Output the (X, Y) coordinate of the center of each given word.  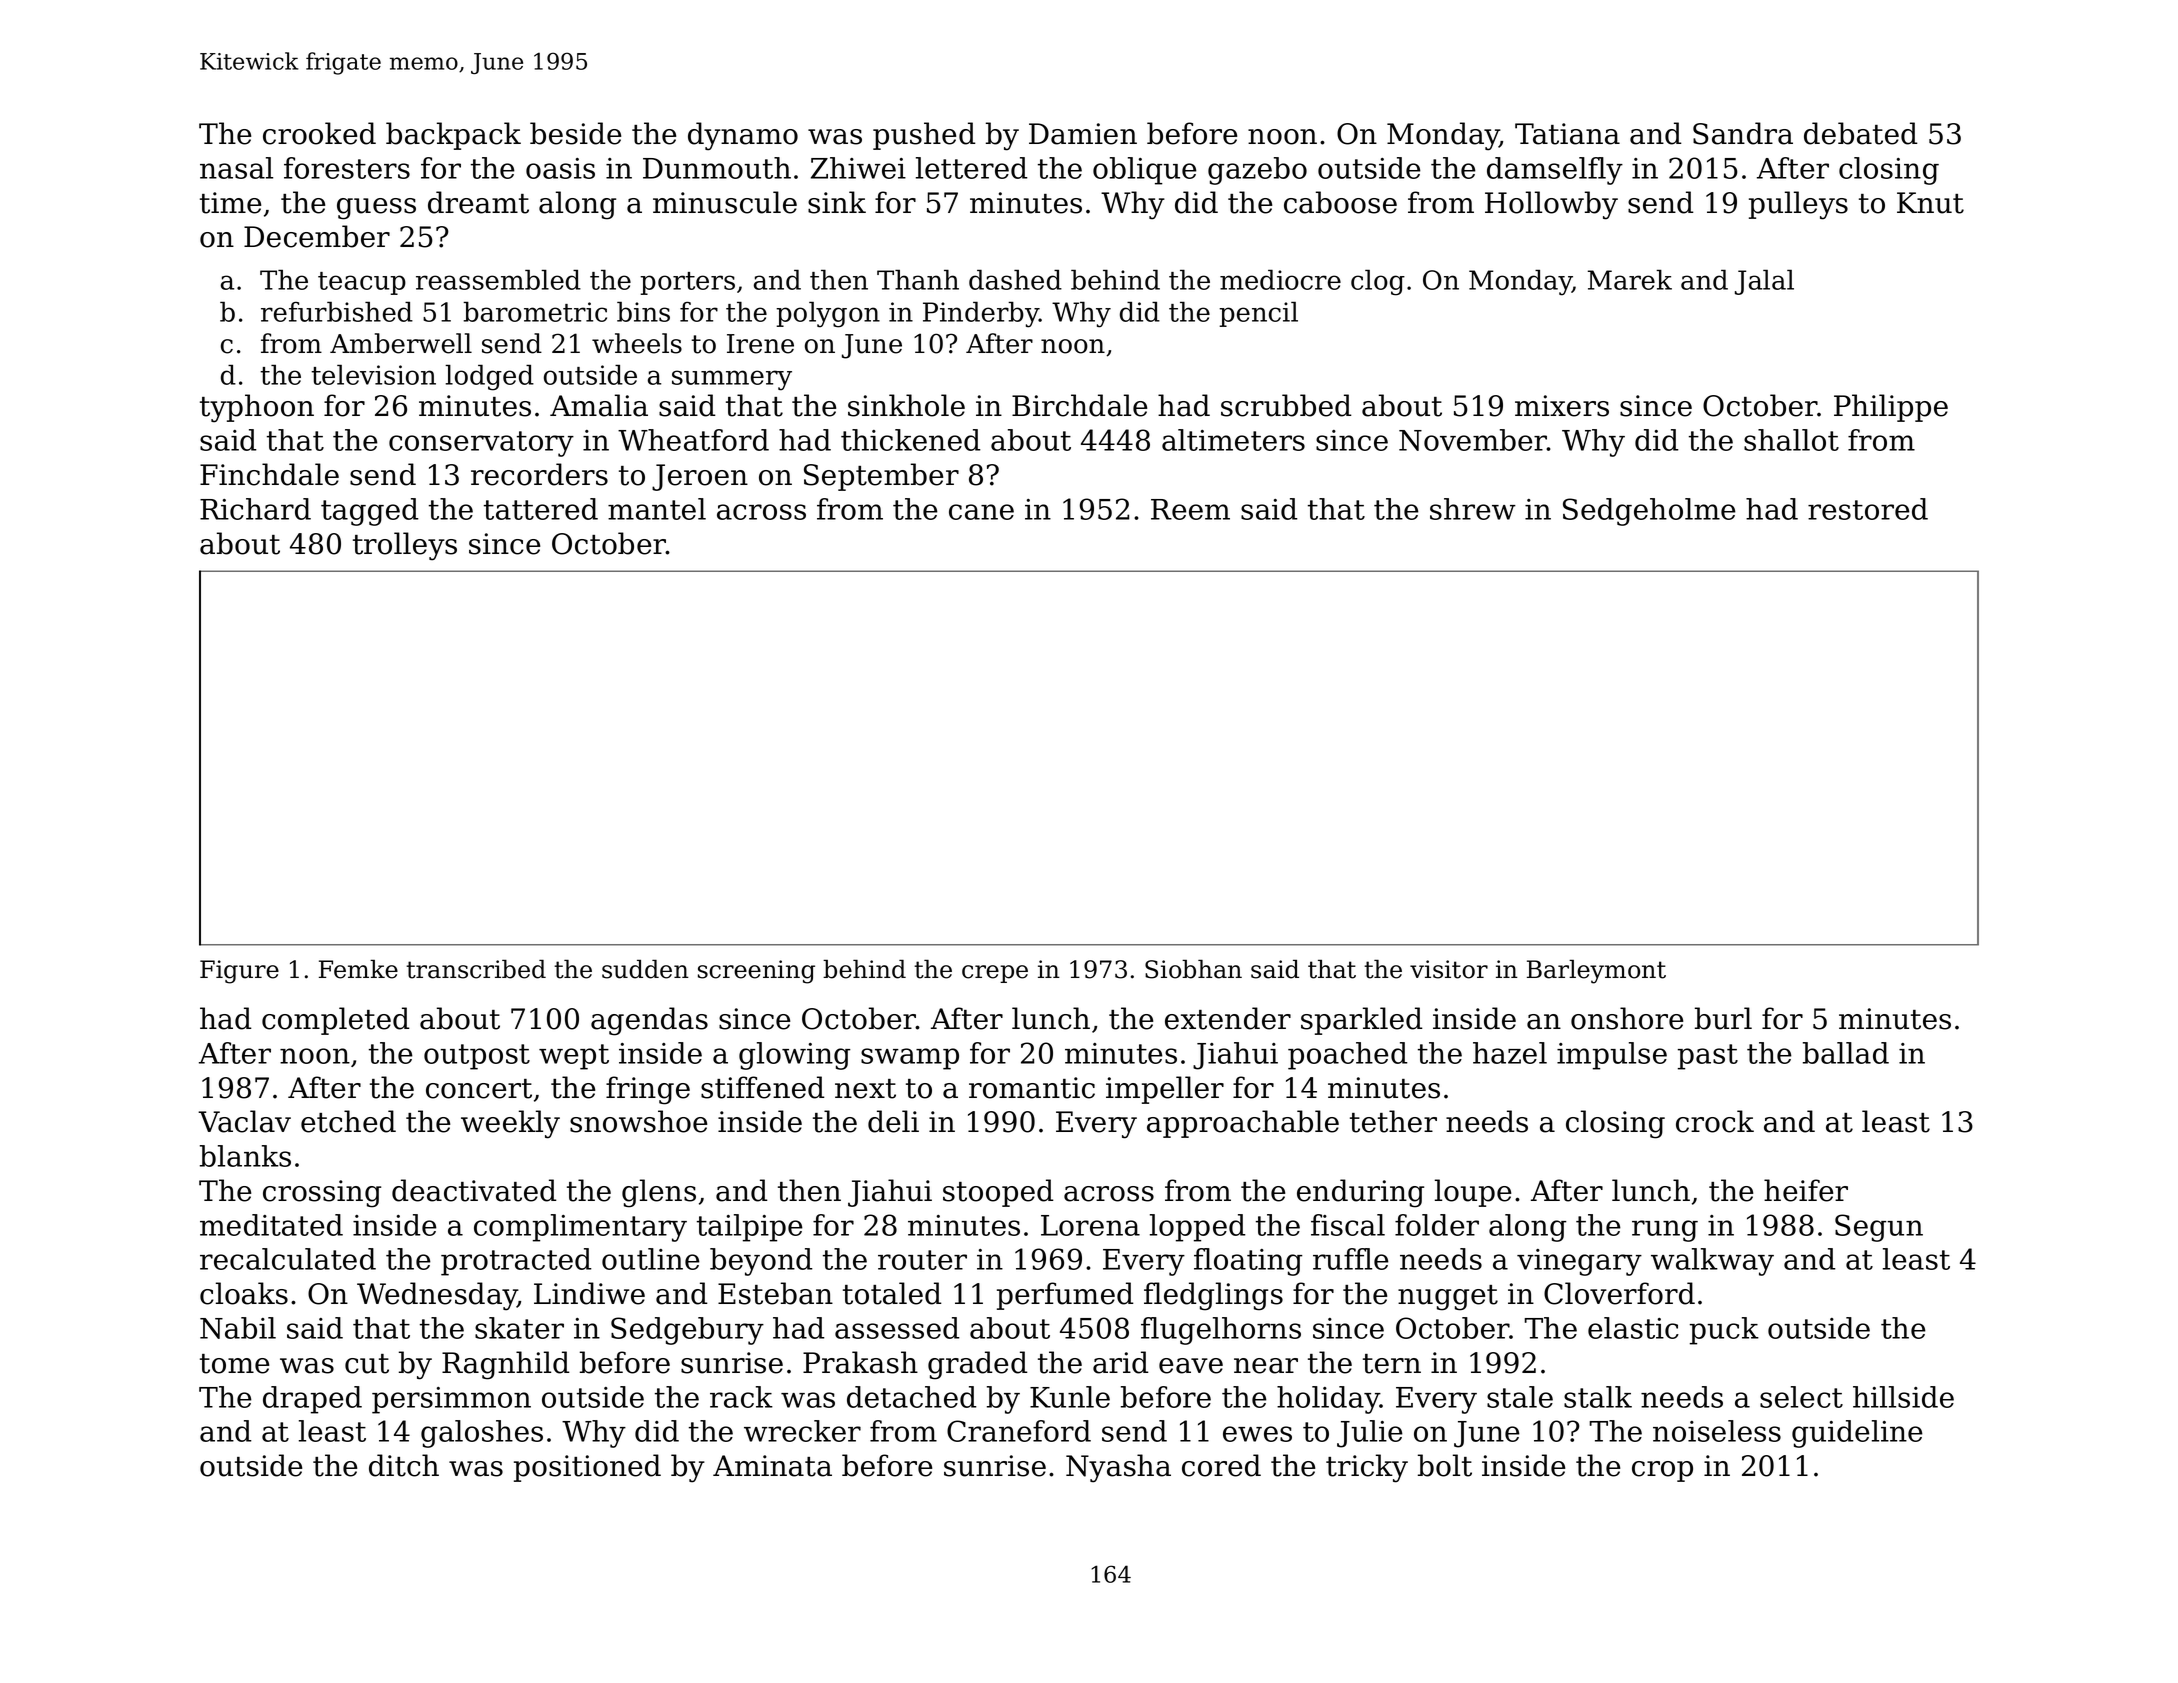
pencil (1258, 314)
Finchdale (269, 474)
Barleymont (1596, 972)
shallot (1791, 440)
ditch (404, 1465)
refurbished (337, 311)
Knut (1930, 203)
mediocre (1280, 280)
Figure (239, 972)
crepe (995, 974)
